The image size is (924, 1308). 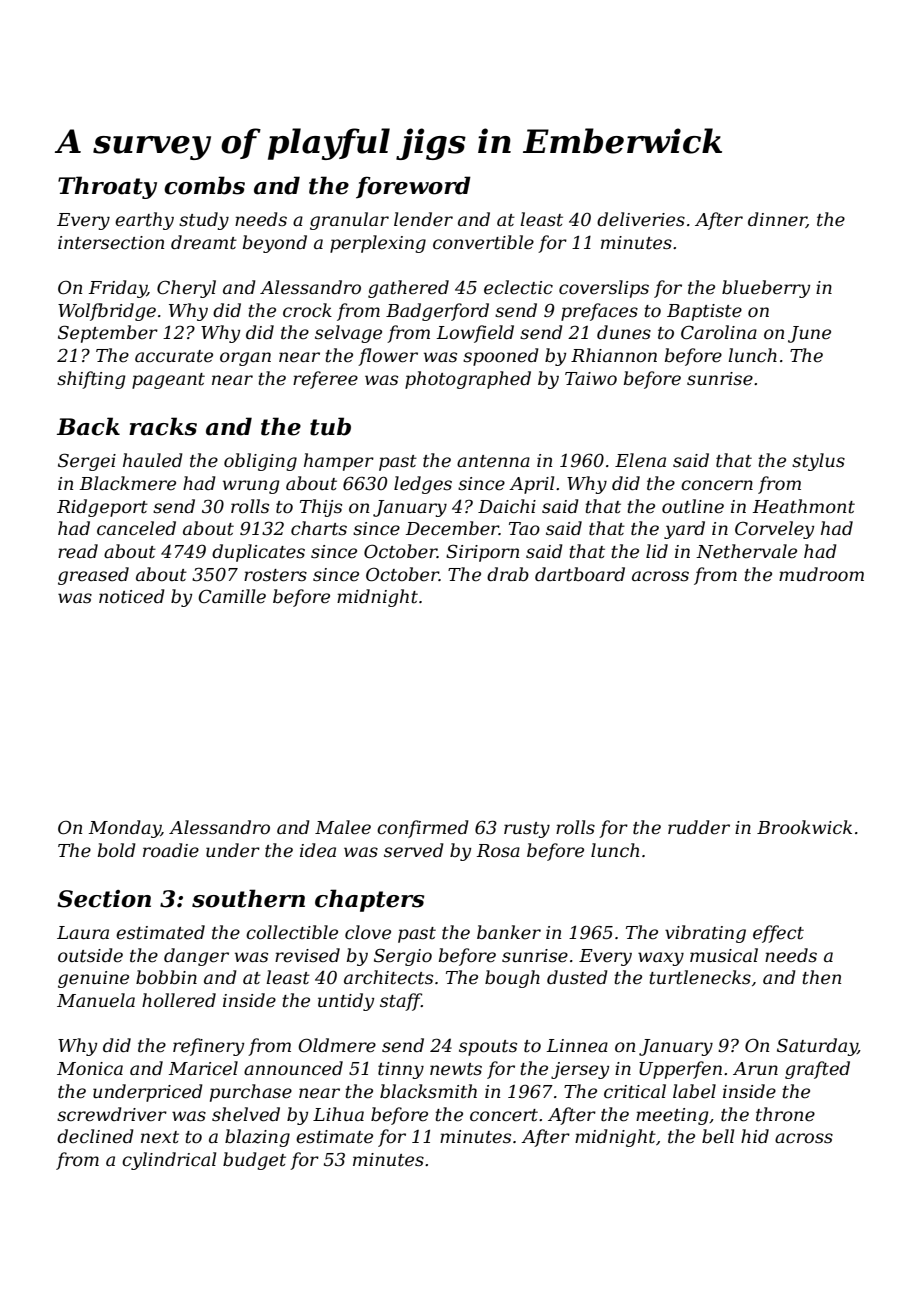 What do you see at coordinates (93, 576) in the screenshot?
I see `greased` at bounding box center [93, 576].
